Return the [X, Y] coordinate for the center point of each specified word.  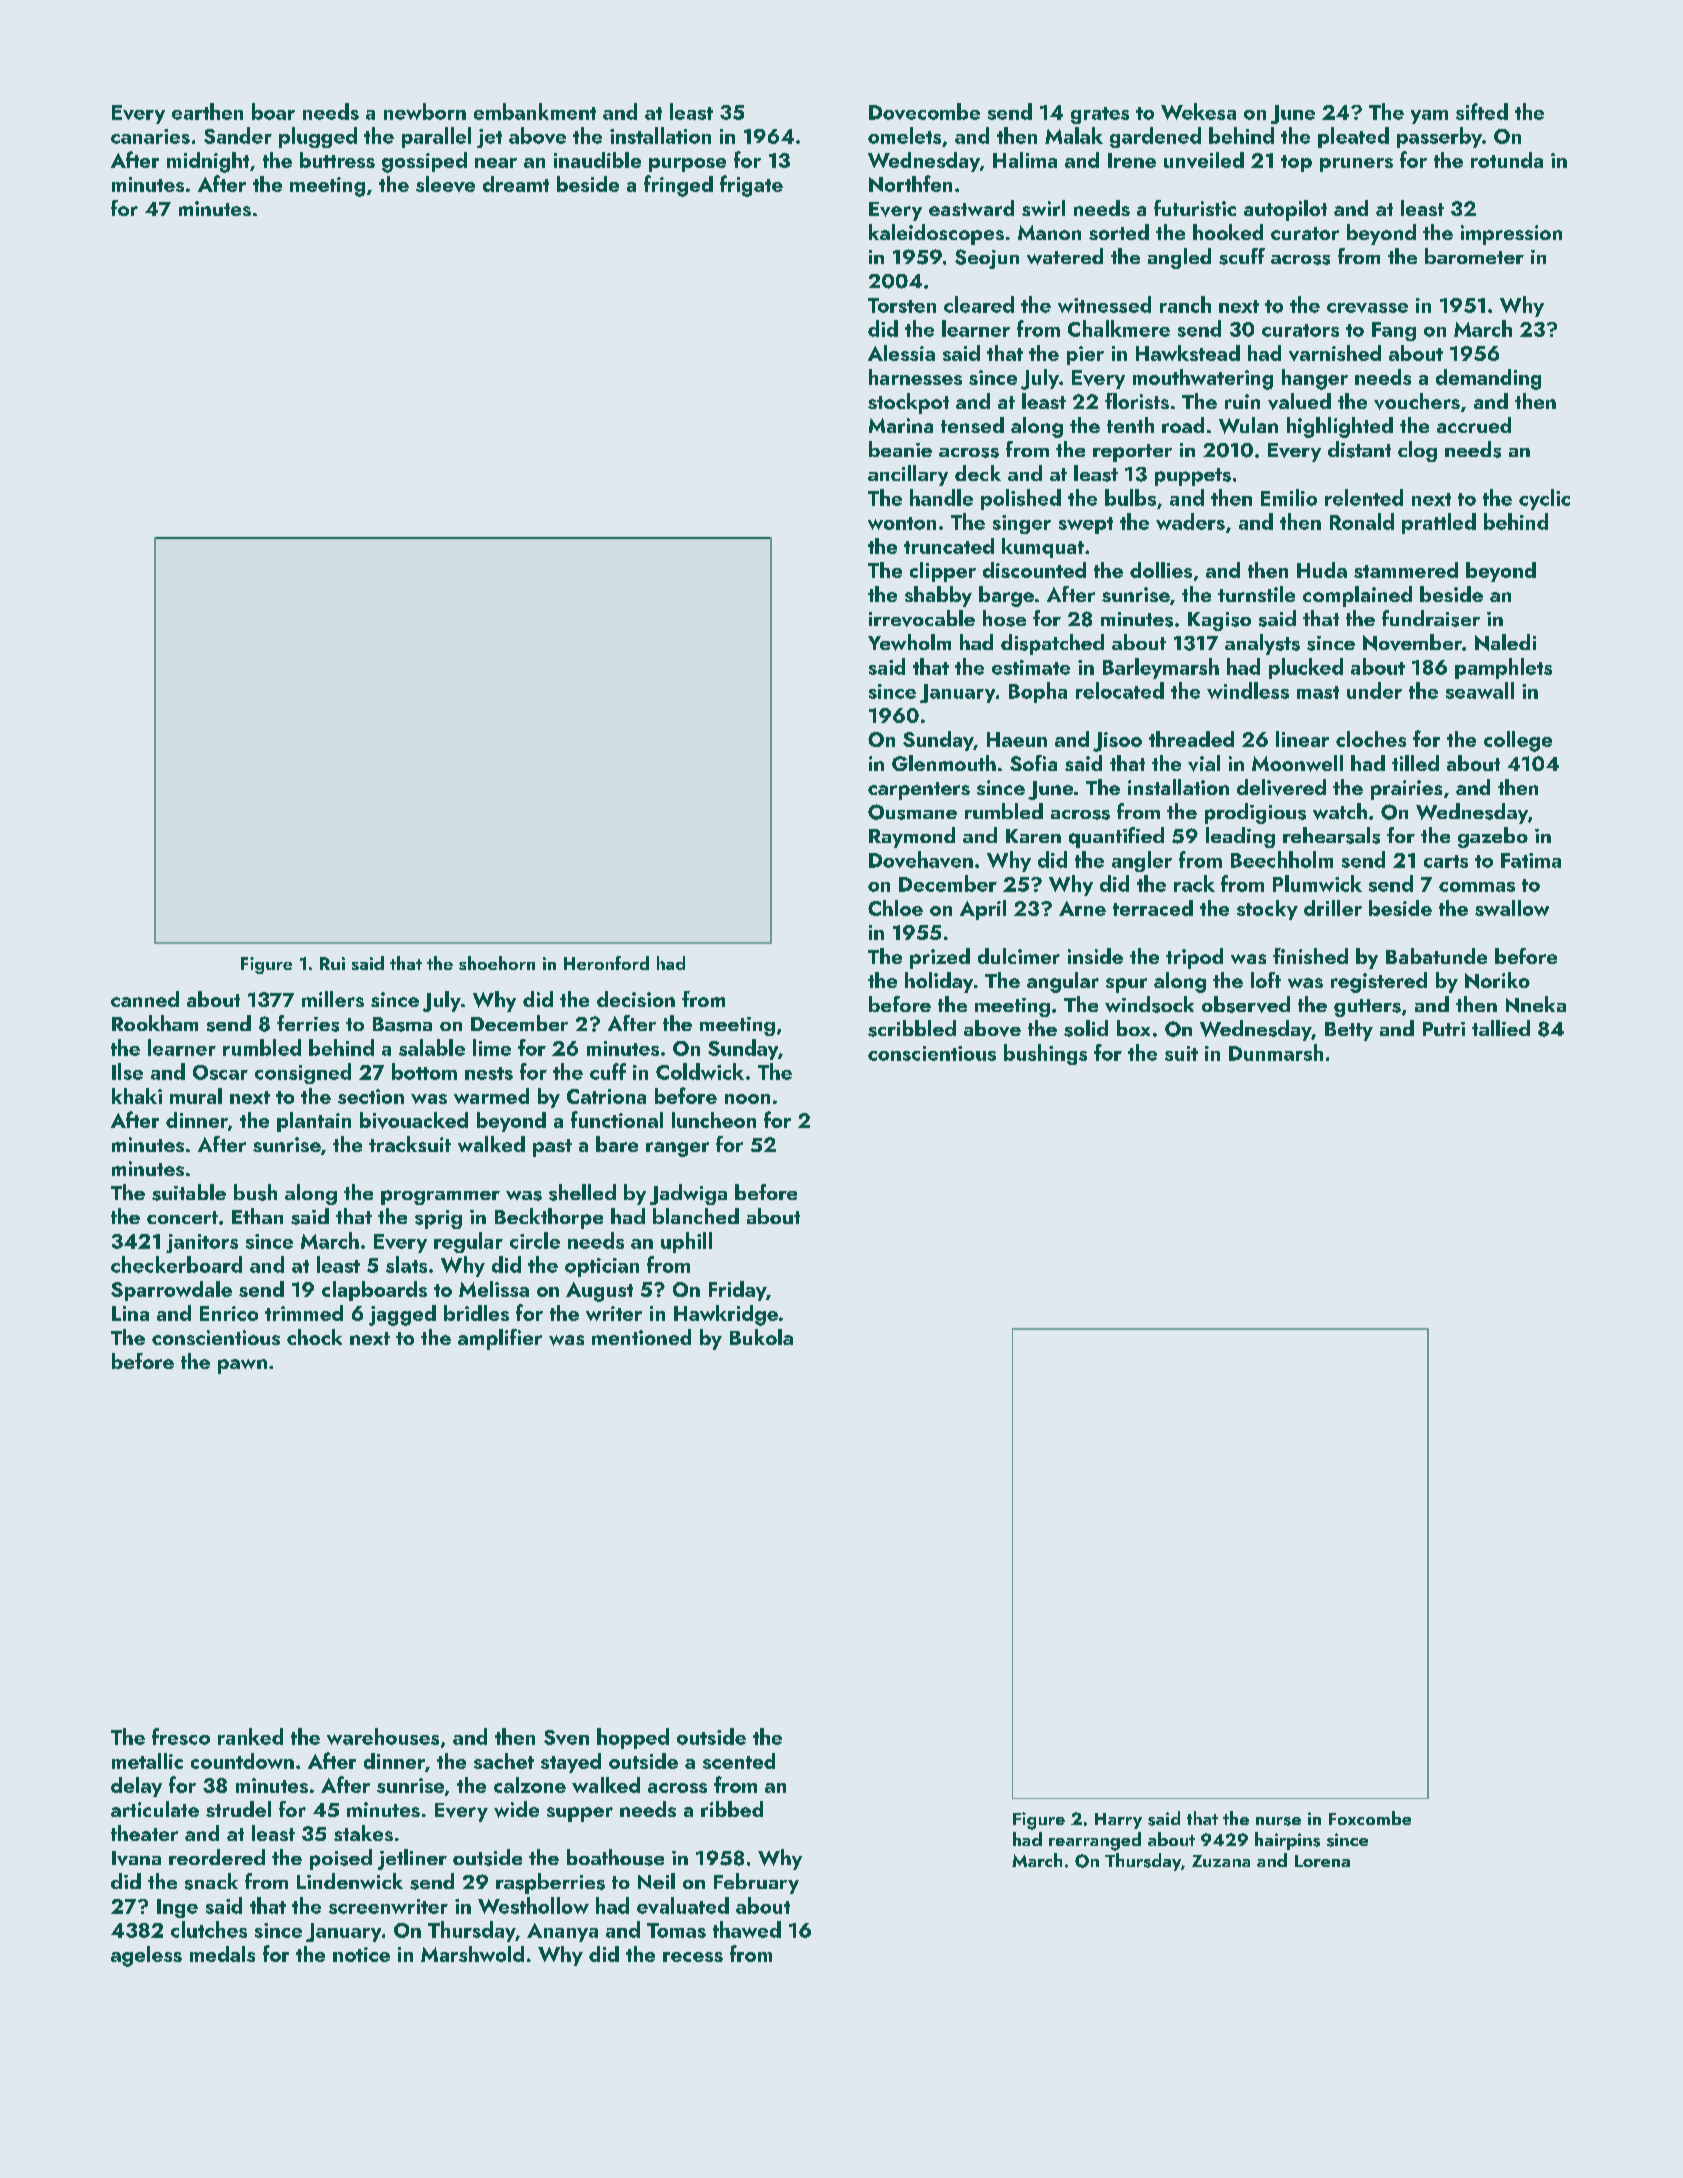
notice [361, 1954]
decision [636, 999]
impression [1511, 235]
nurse [1278, 1821]
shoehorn [497, 963]
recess [693, 1957]
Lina [130, 1313]
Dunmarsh [1276, 1052]
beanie [900, 449]
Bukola [761, 1337]
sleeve [445, 184]
